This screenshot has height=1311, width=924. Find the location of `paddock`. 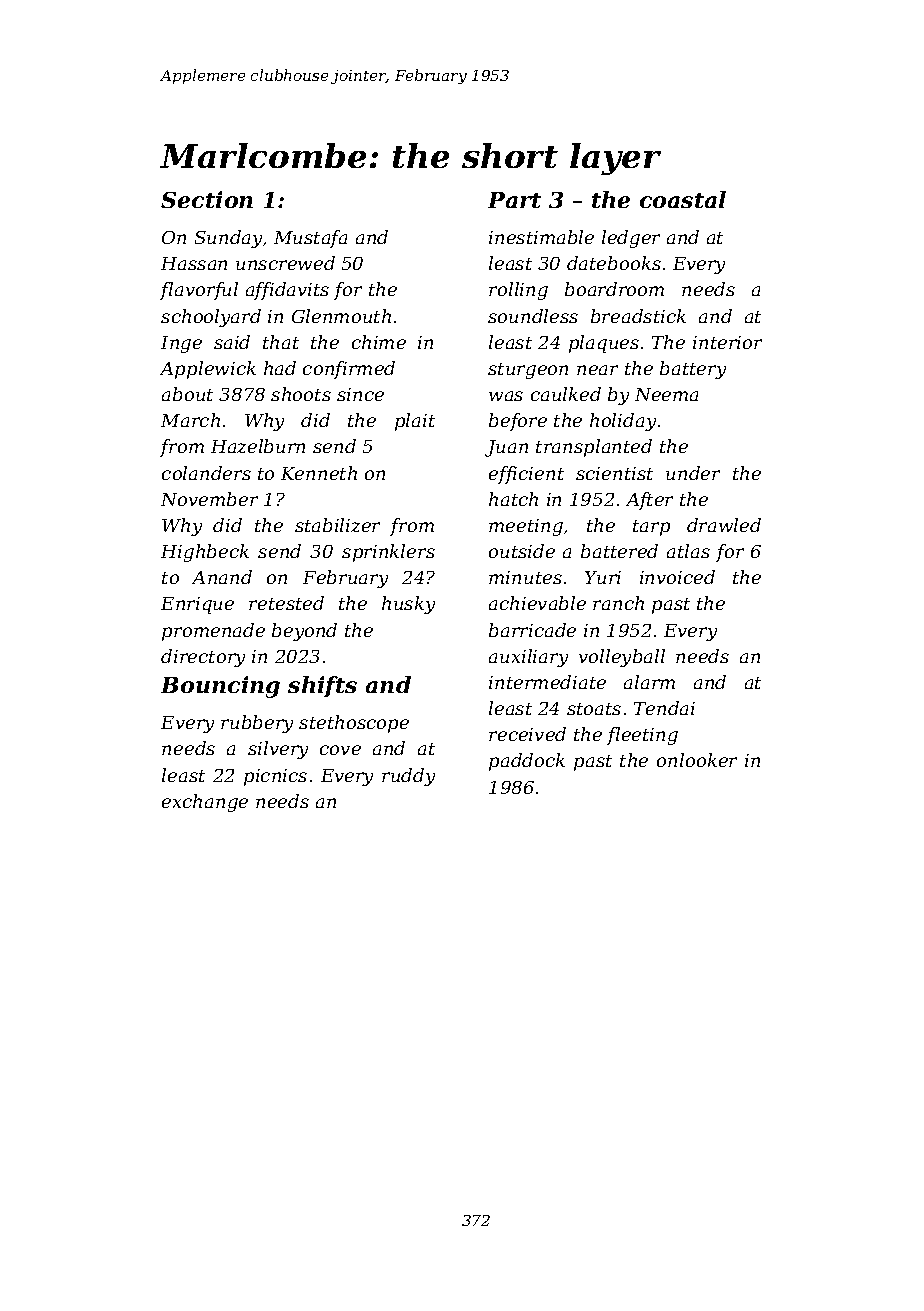

paddock is located at coordinates (527, 762).
